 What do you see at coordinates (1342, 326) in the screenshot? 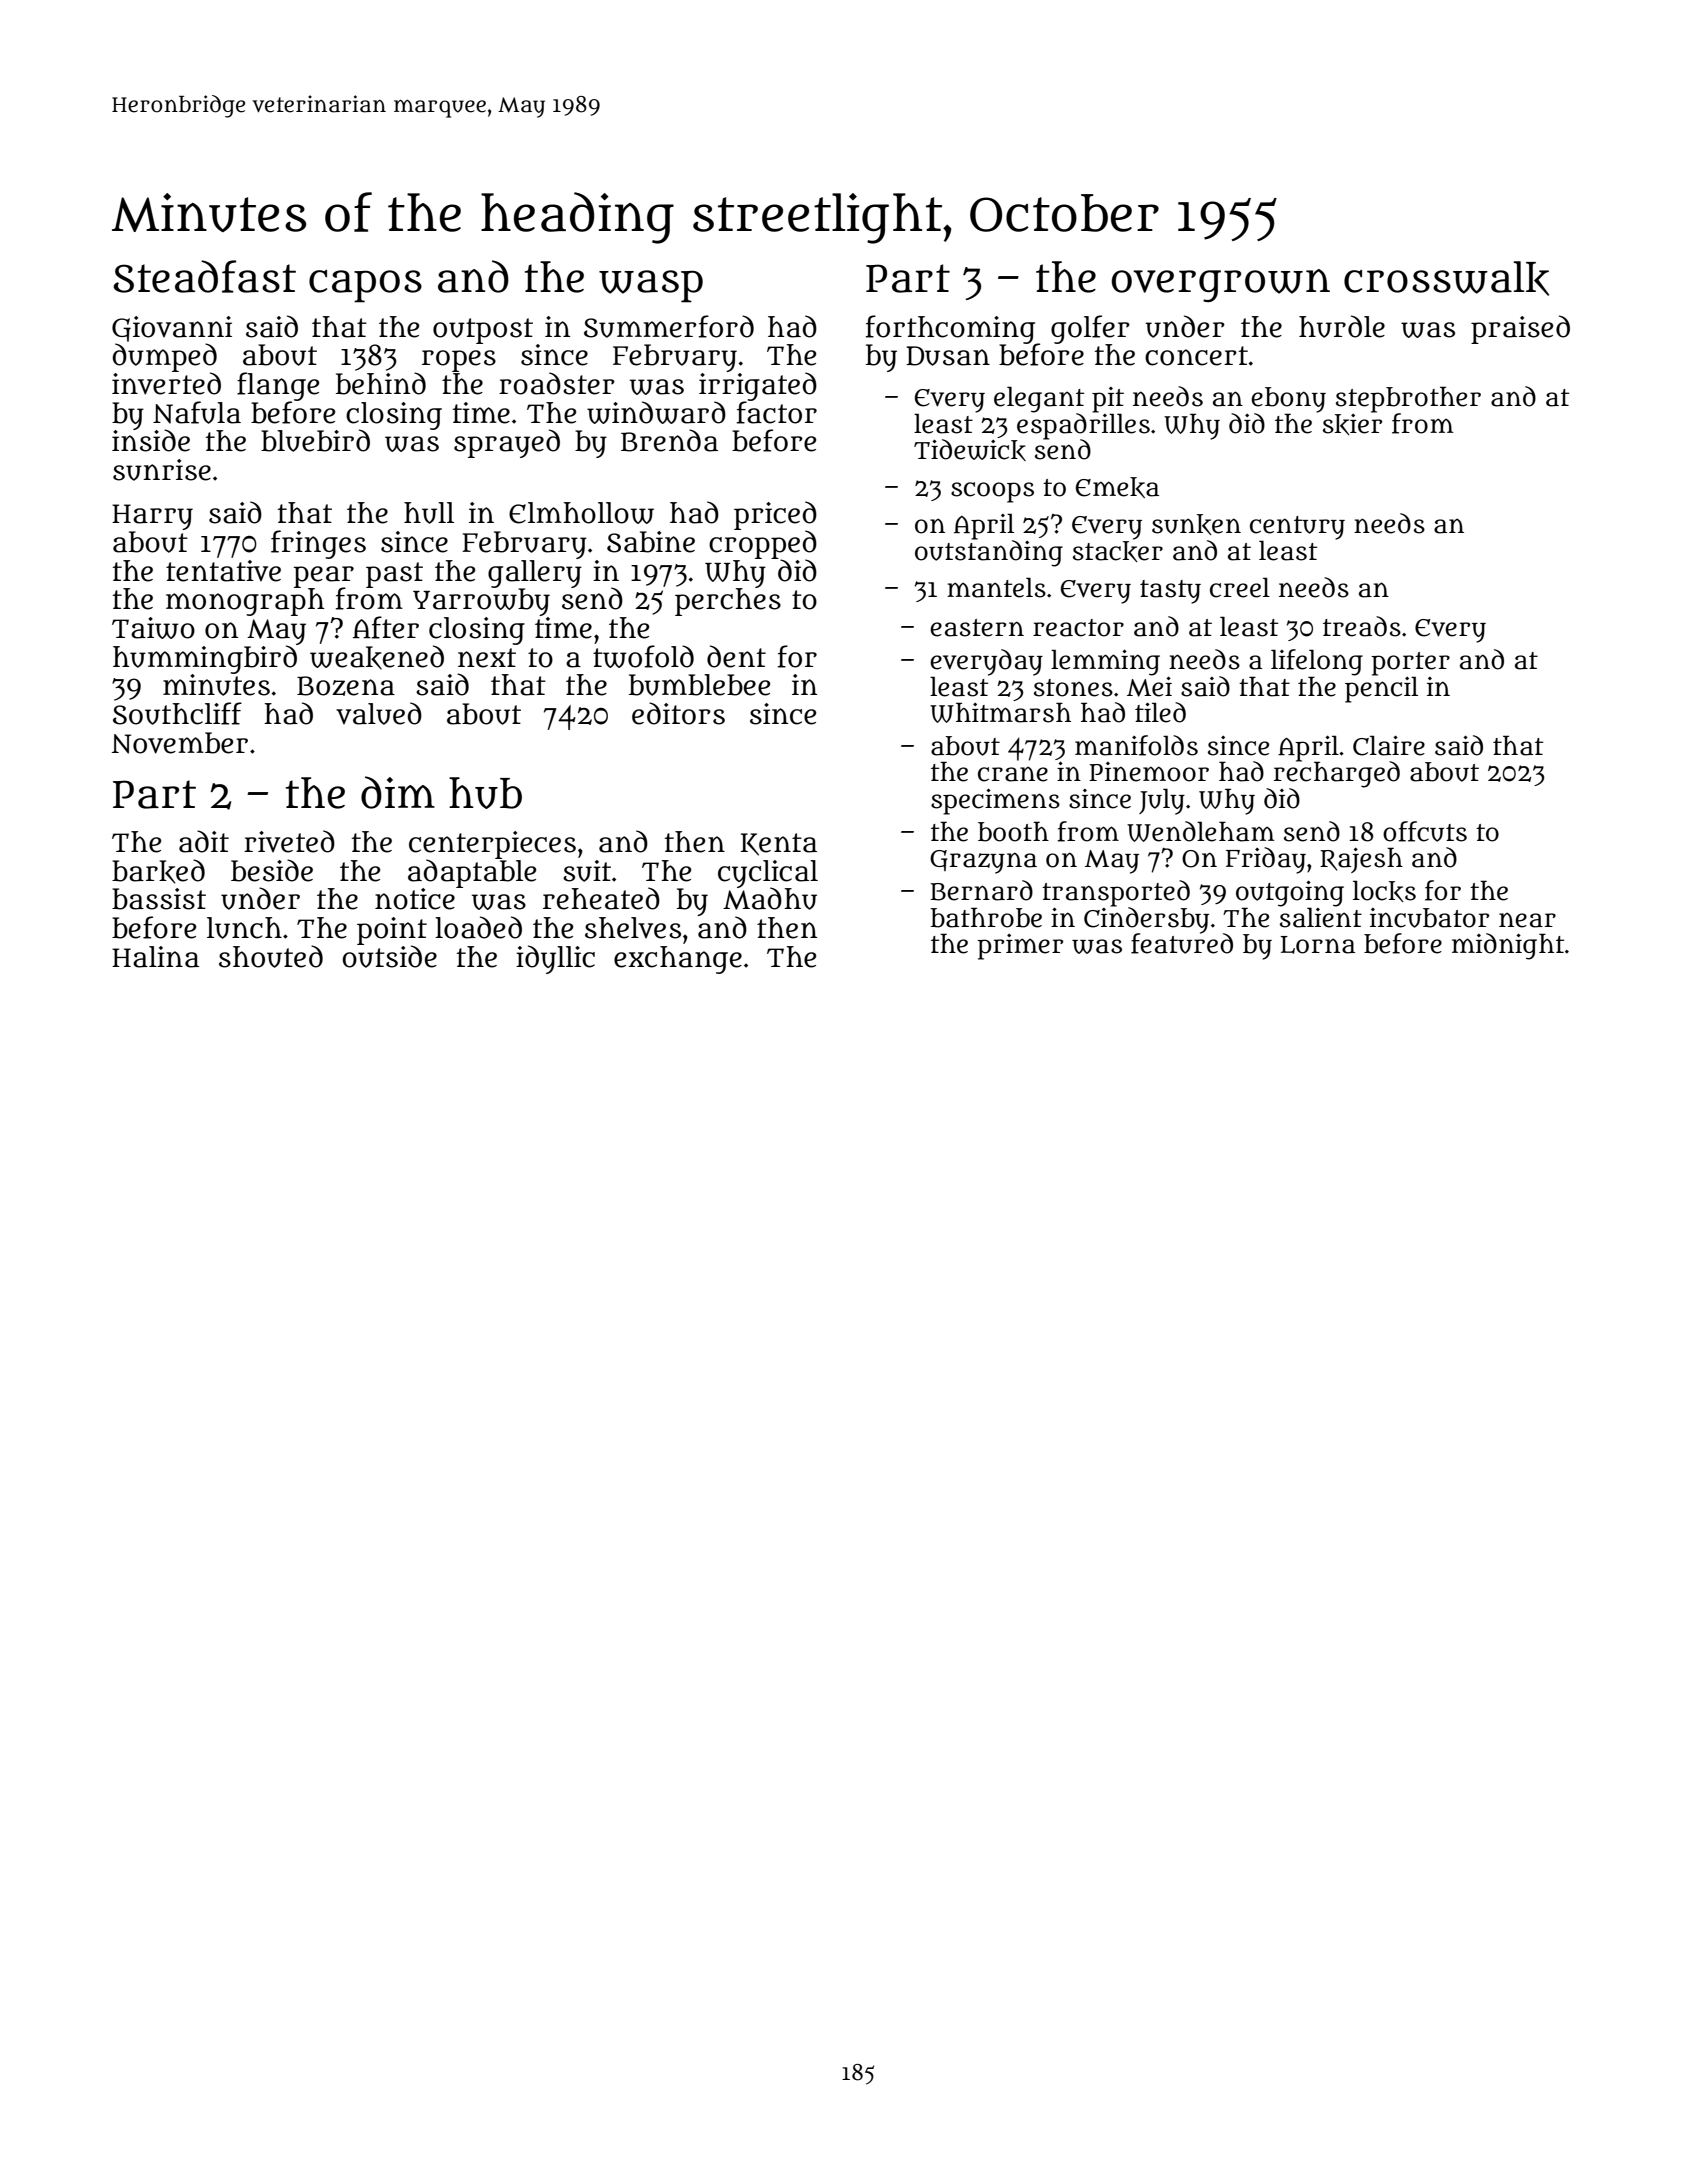
I see `hurdle` at bounding box center [1342, 326].
